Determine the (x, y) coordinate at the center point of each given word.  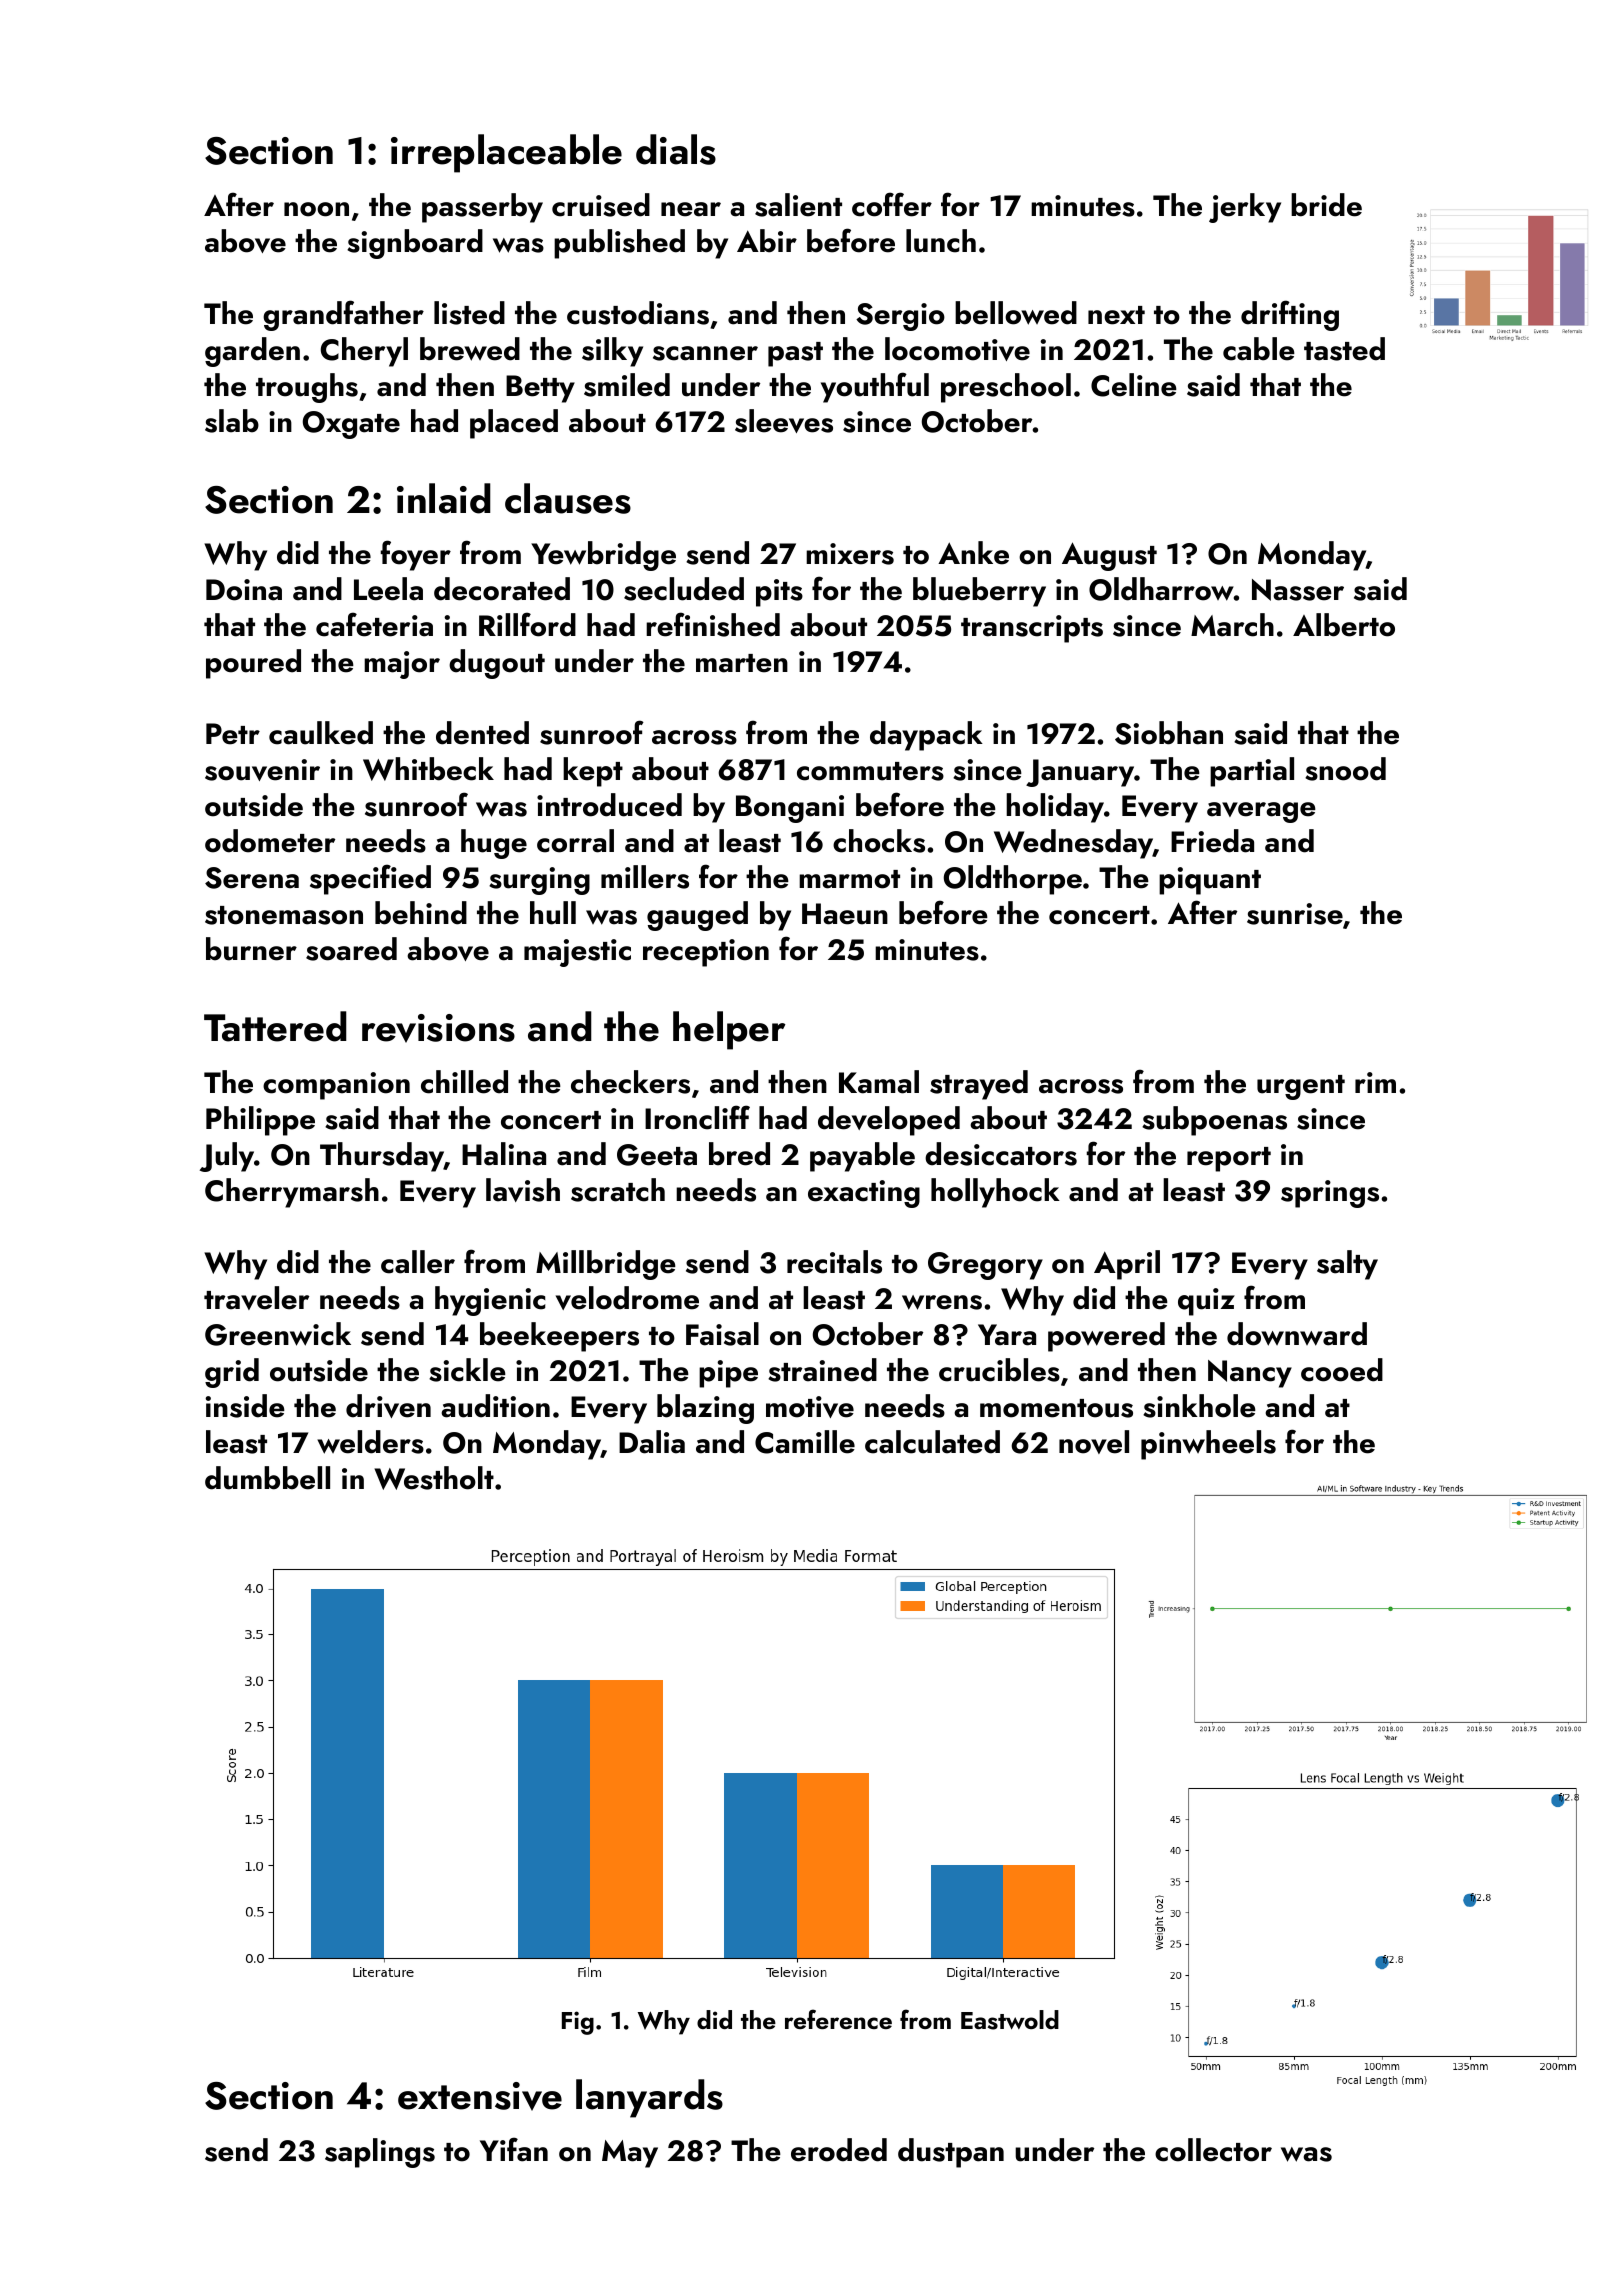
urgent (1301, 1087)
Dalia (652, 1442)
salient (798, 205)
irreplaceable (506, 153)
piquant (1210, 881)
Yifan (514, 2149)
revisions (438, 1028)
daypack (926, 736)
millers (645, 877)
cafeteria (374, 624)
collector (1213, 2150)
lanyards (649, 2098)
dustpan (951, 2153)
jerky (1245, 208)
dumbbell (267, 1478)
